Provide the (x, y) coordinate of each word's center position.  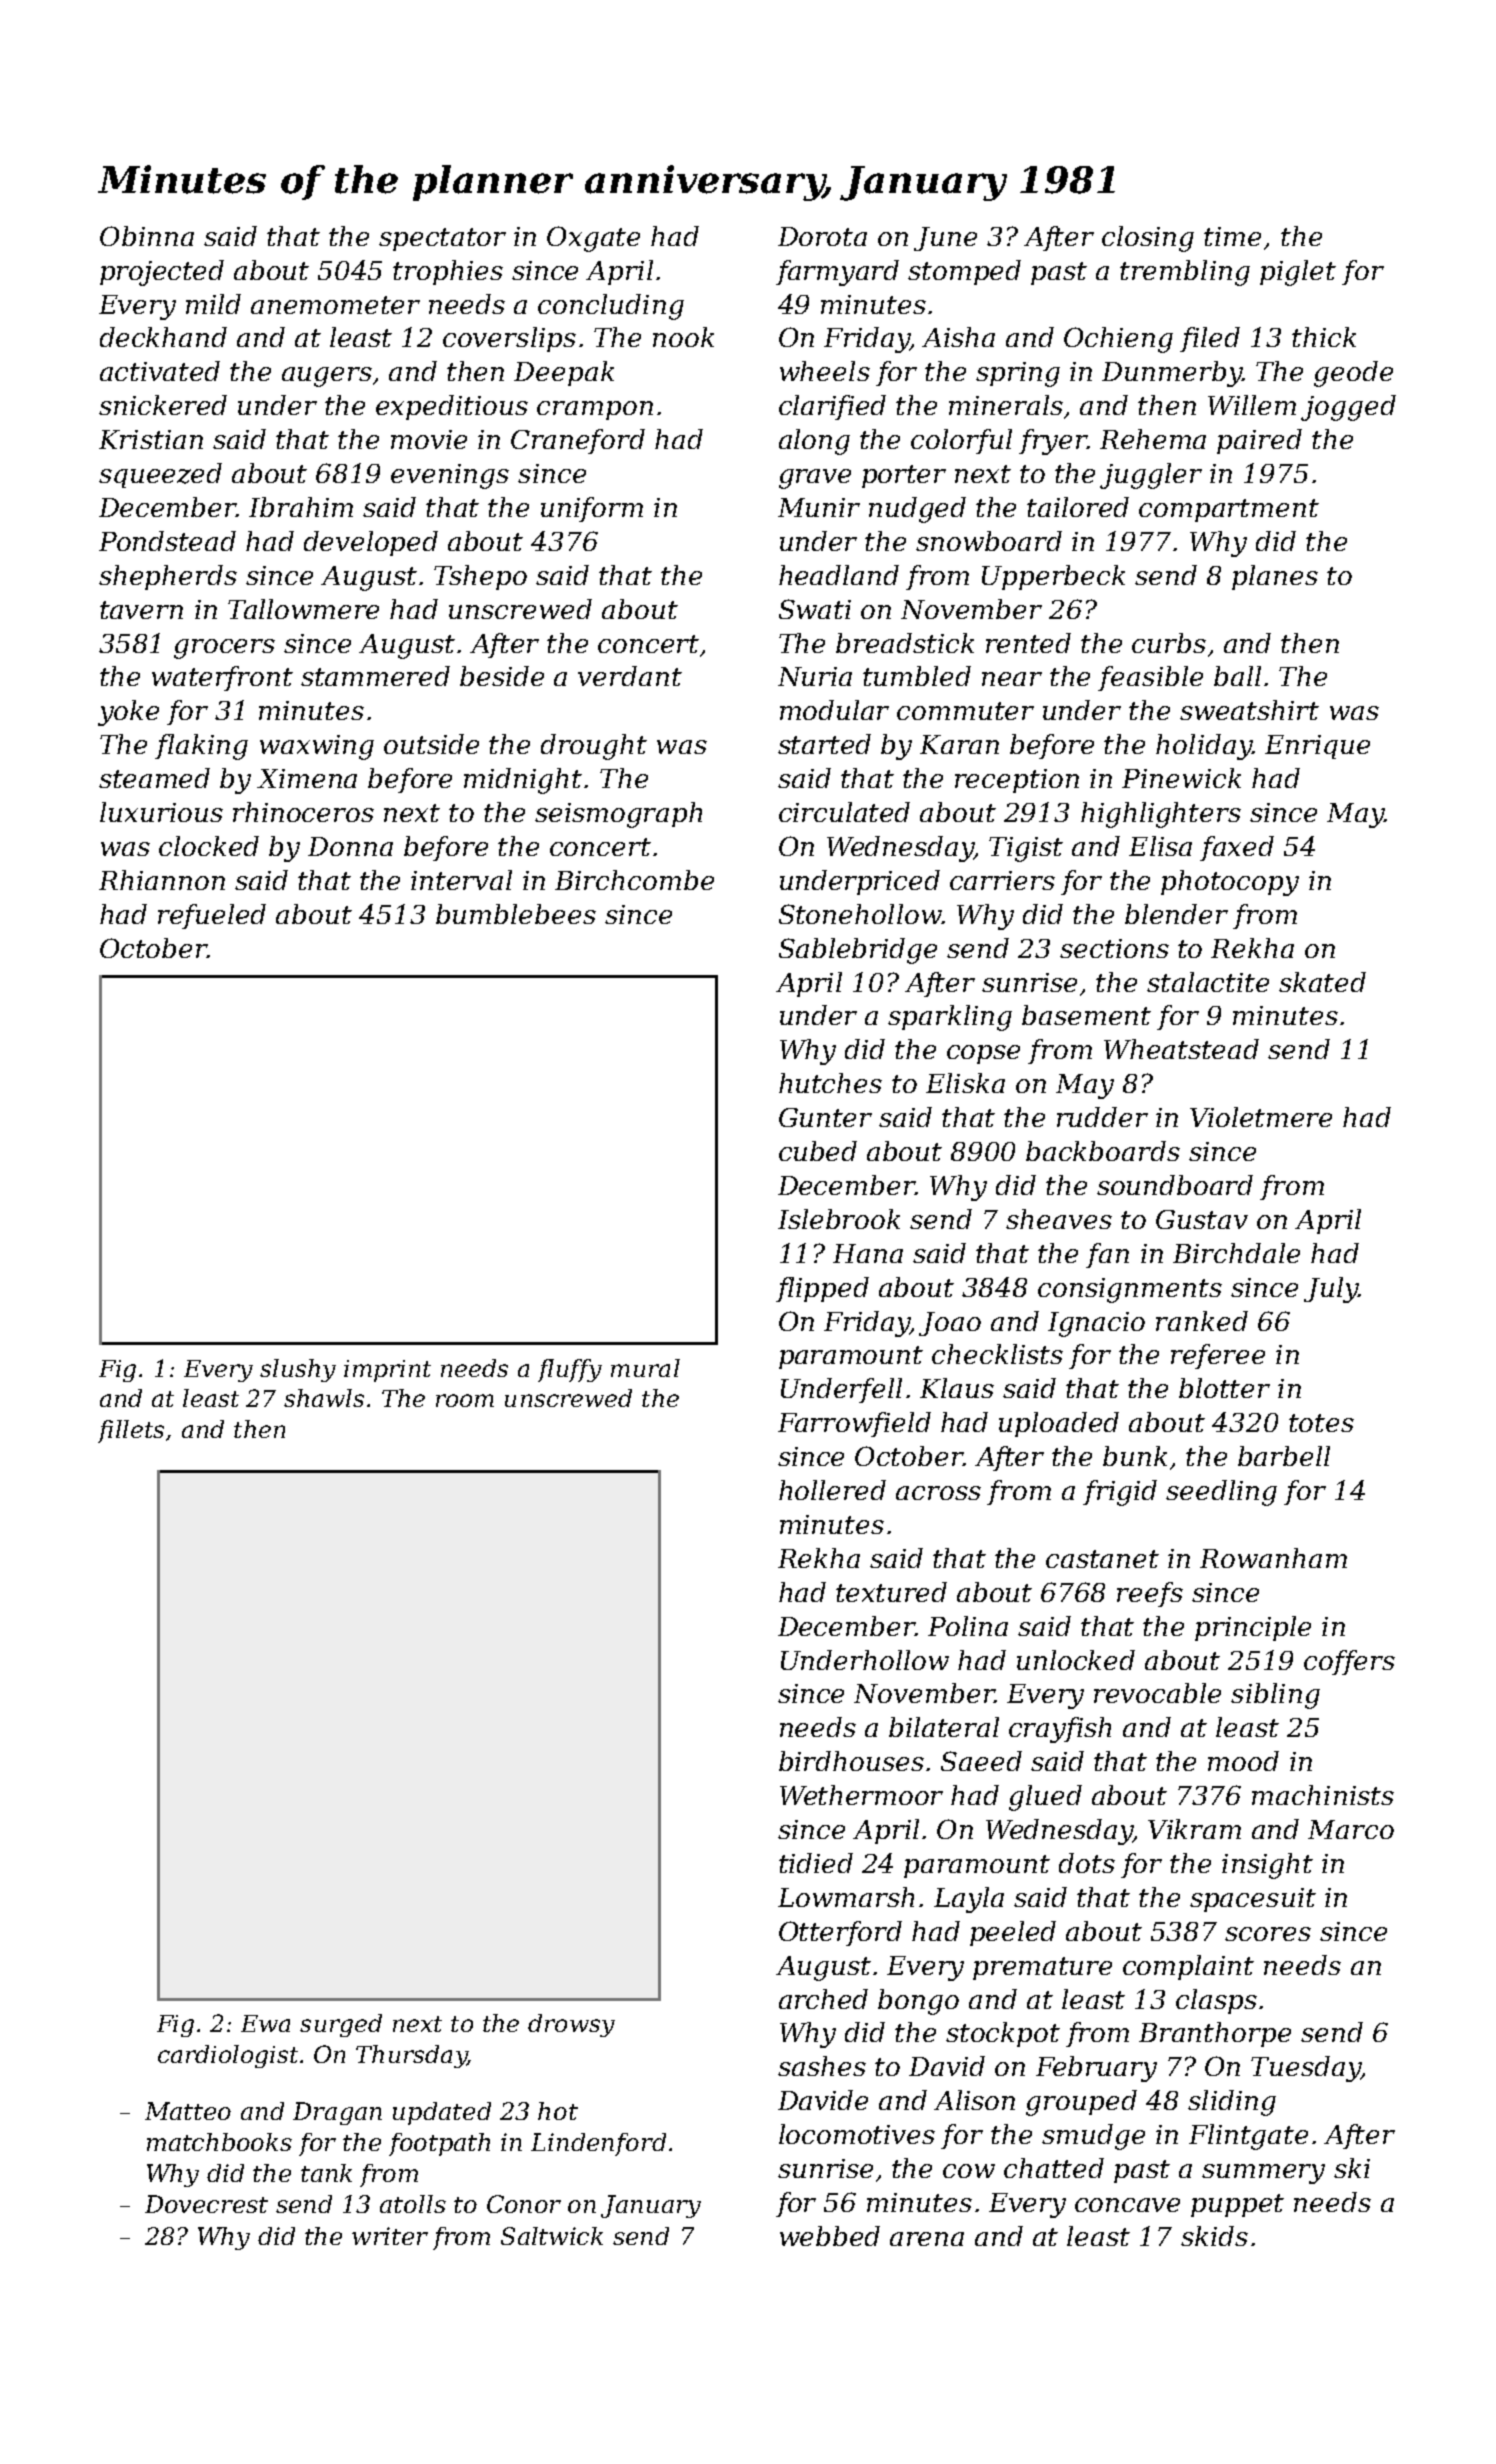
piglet (1298, 273)
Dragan (337, 2113)
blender (1176, 914)
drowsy (571, 2025)
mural (645, 1368)
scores (1268, 1934)
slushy (298, 1370)
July (1331, 1290)
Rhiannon (162, 880)
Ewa (265, 2023)
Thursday (411, 2056)
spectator (442, 239)
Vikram (1194, 1829)
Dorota (822, 236)
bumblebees (516, 914)
